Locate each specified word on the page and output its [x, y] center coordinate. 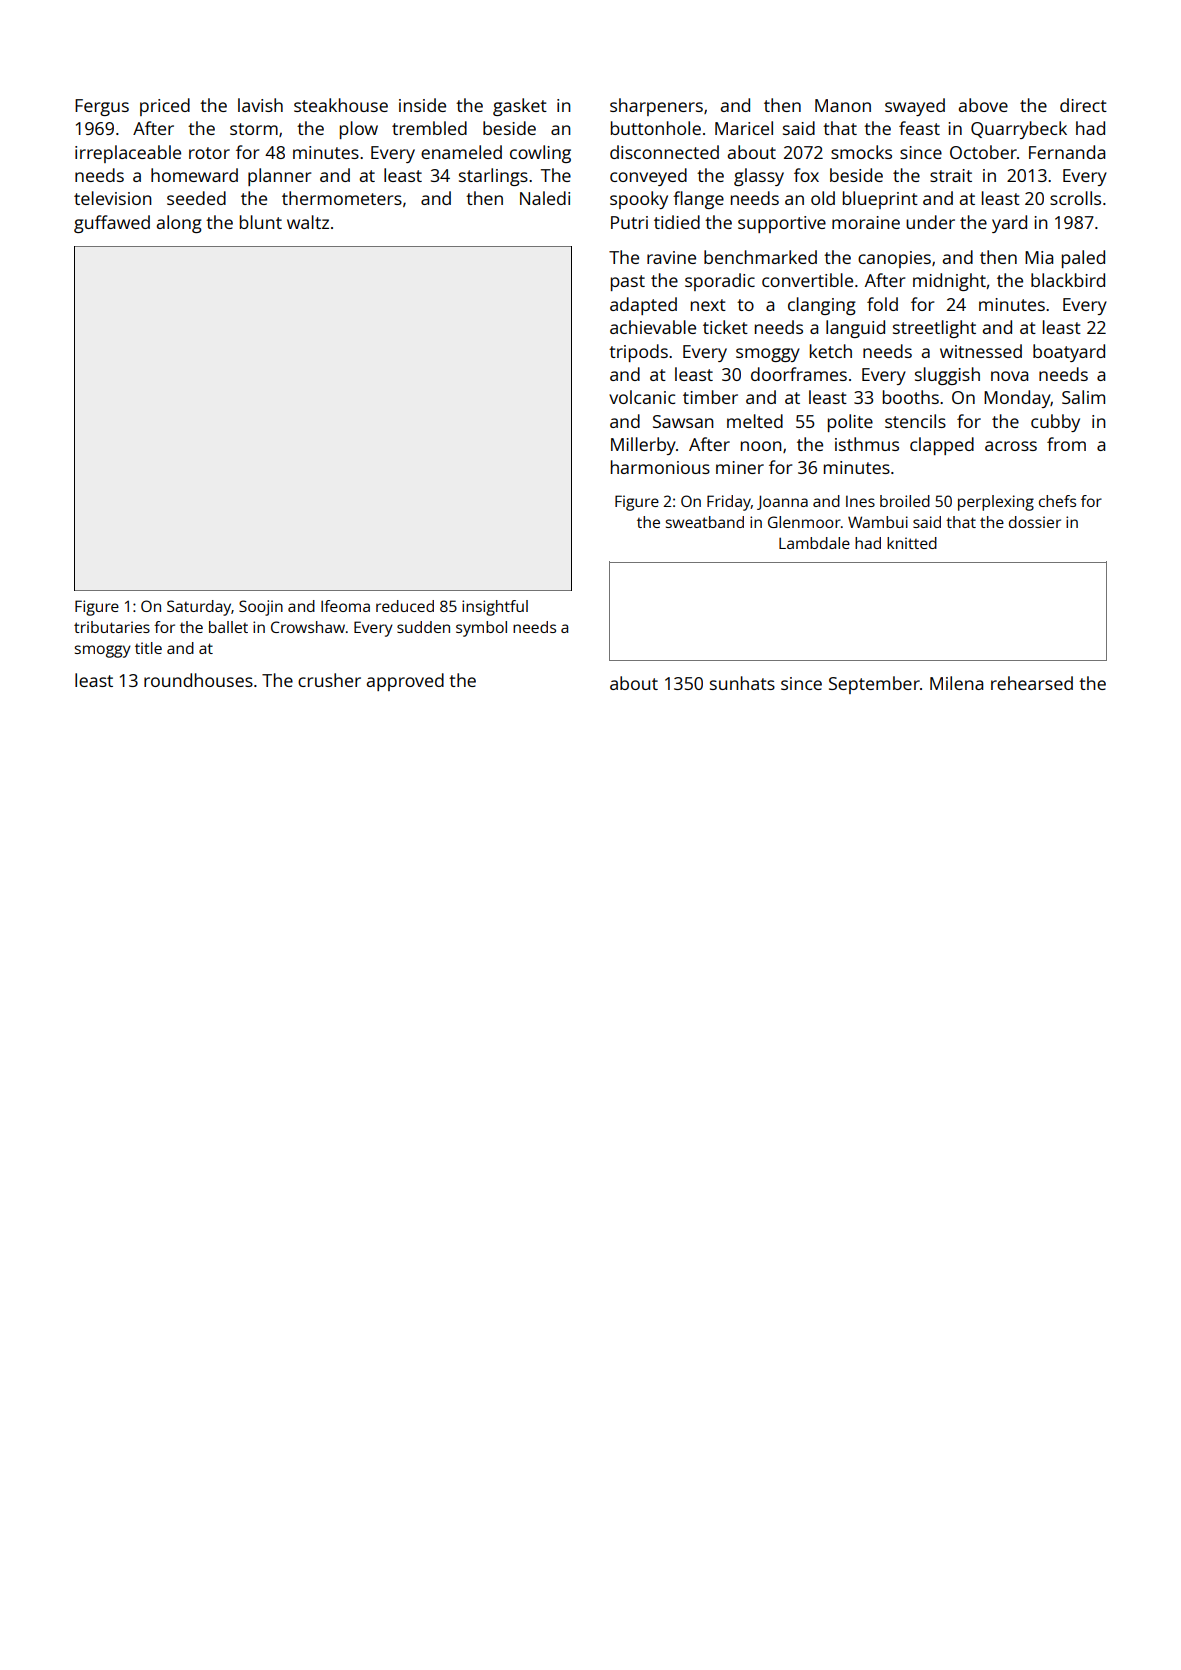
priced [165, 107]
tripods [638, 353]
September [874, 685]
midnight [949, 282]
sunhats [742, 683]
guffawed [112, 224]
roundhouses [198, 680]
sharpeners [656, 107]
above [983, 105]
